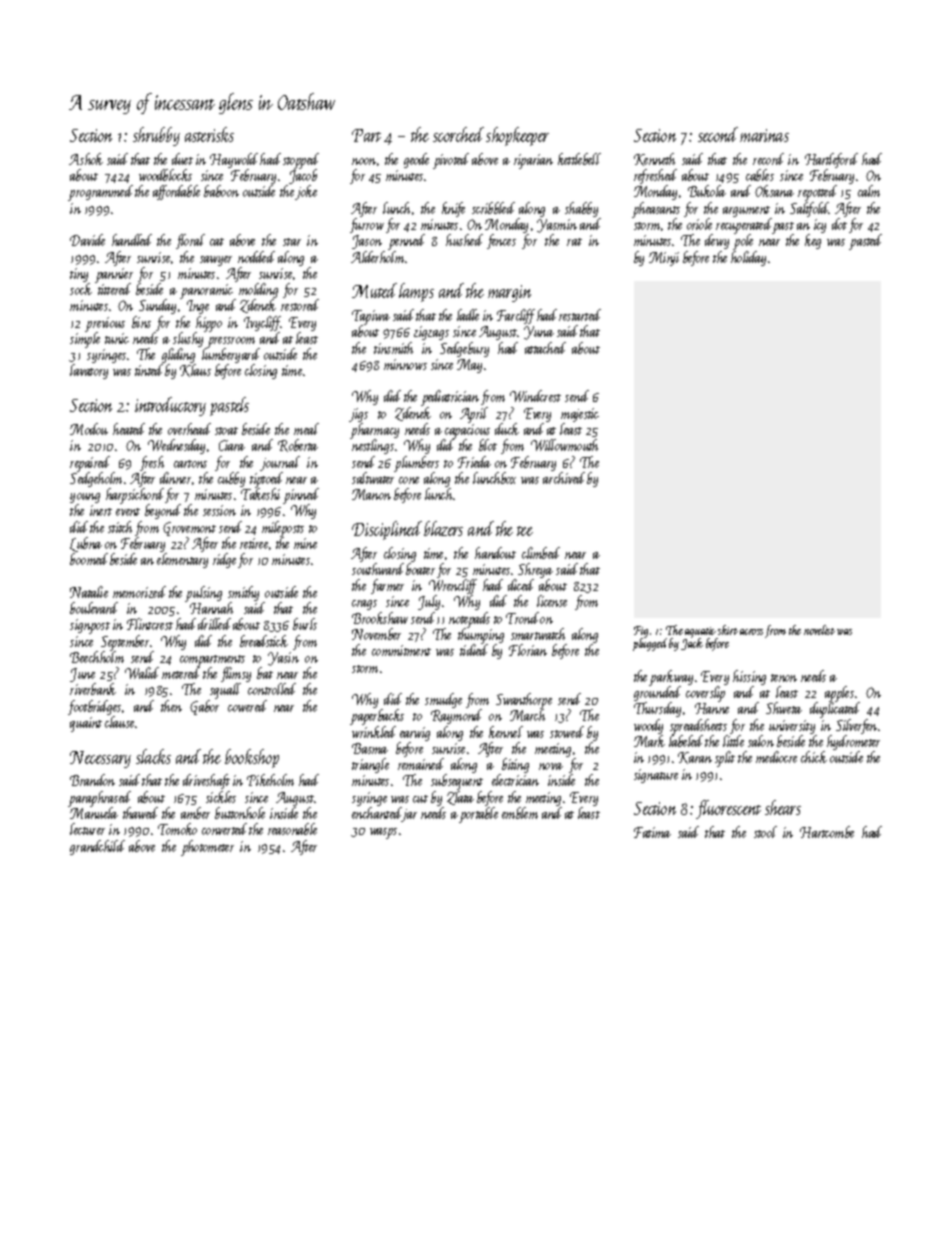 This screenshot has height=1233, width=952. I want to click on novelist, so click(819, 630).
